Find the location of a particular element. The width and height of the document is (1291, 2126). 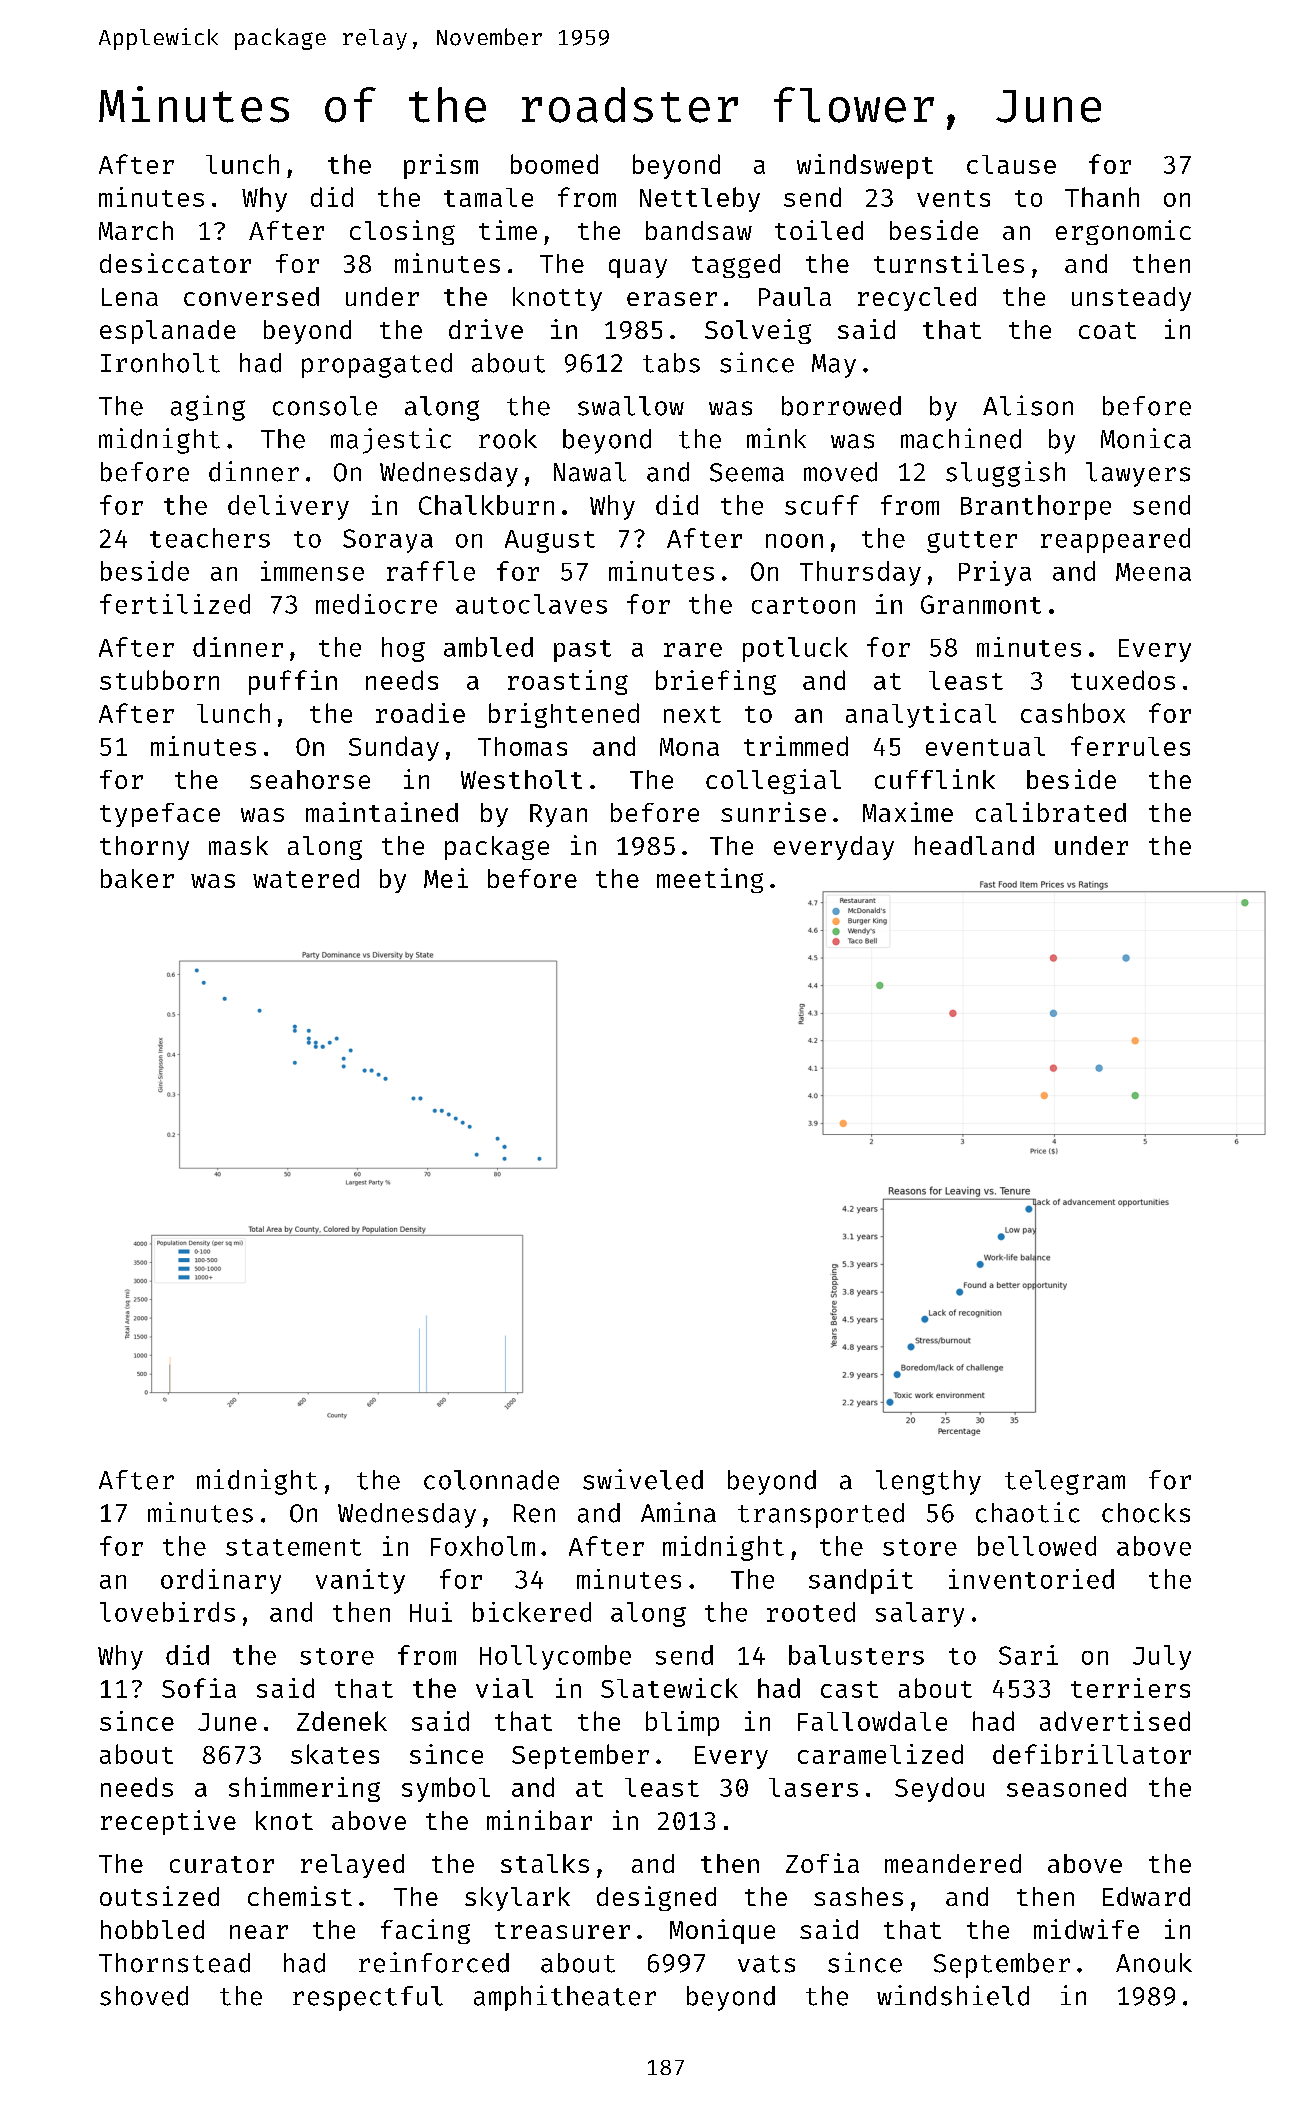

lengthy is located at coordinates (928, 1482).
